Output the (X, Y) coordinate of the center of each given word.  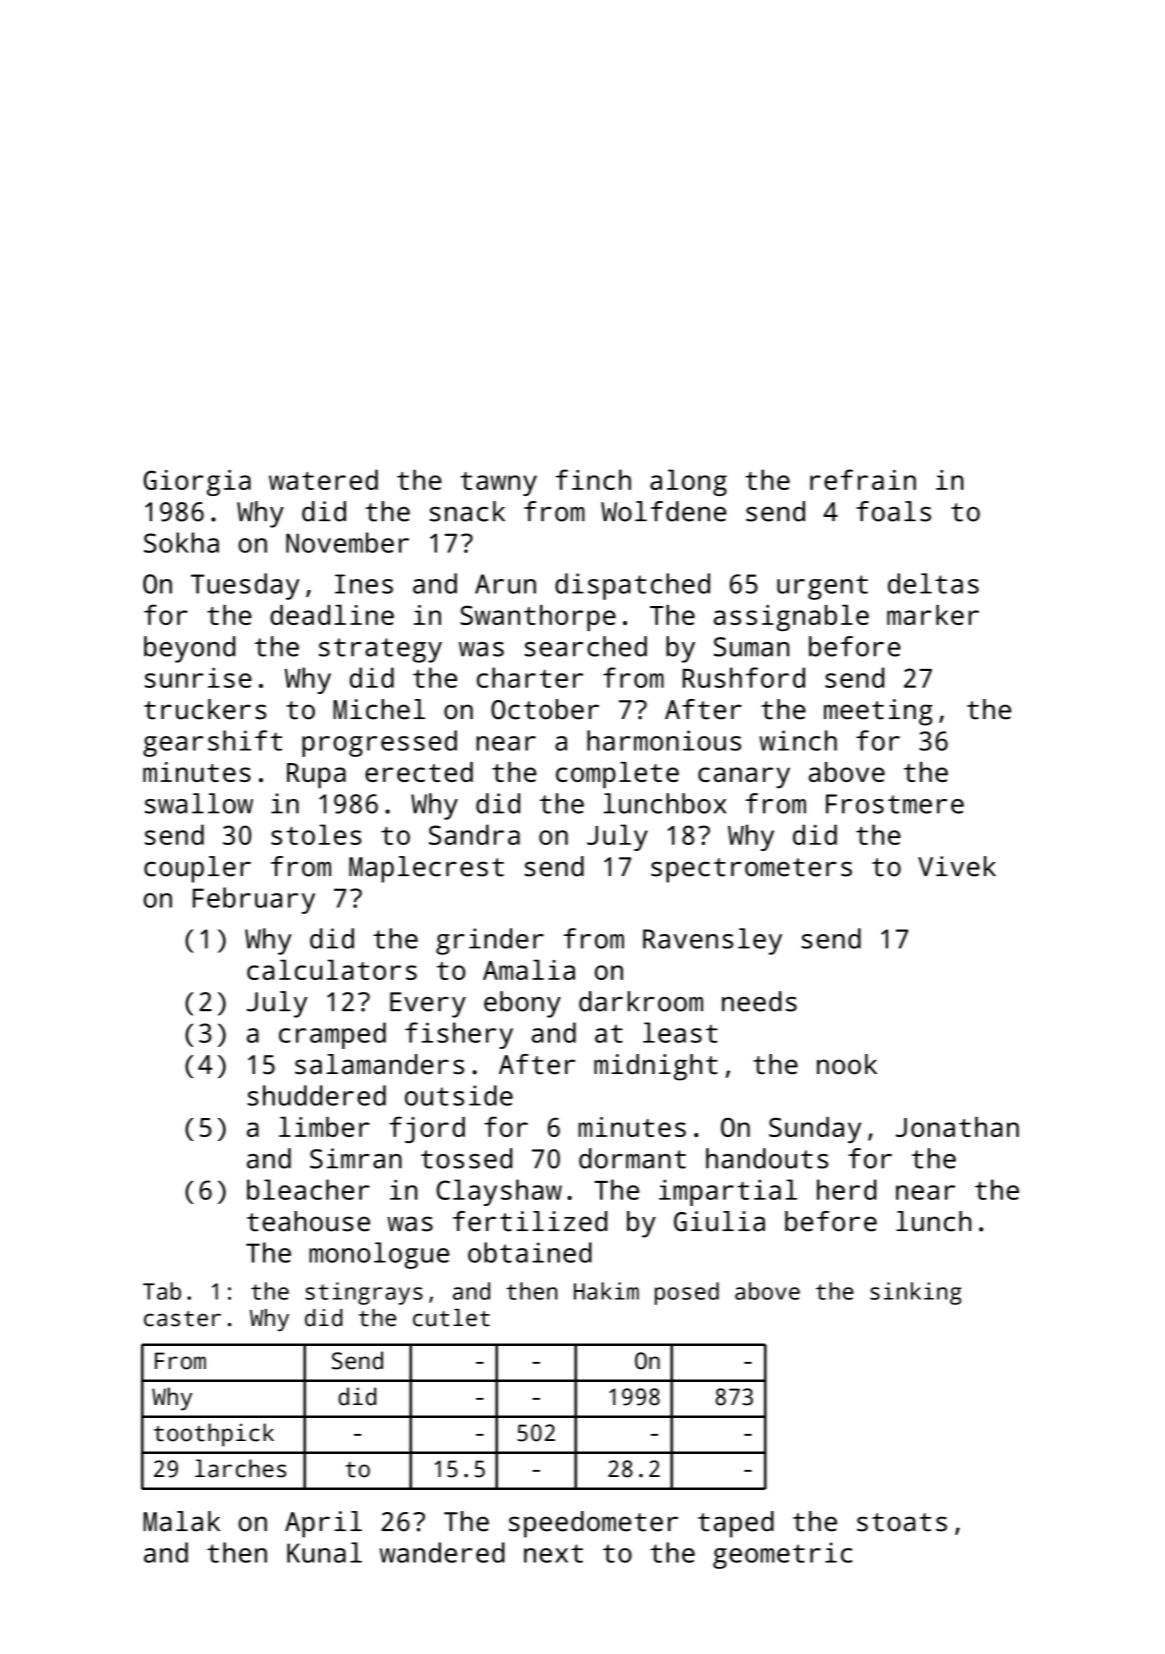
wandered (442, 1552)
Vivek (957, 866)
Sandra (474, 834)
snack (467, 511)
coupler (197, 869)
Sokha (181, 542)
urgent (822, 587)
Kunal (324, 1552)
